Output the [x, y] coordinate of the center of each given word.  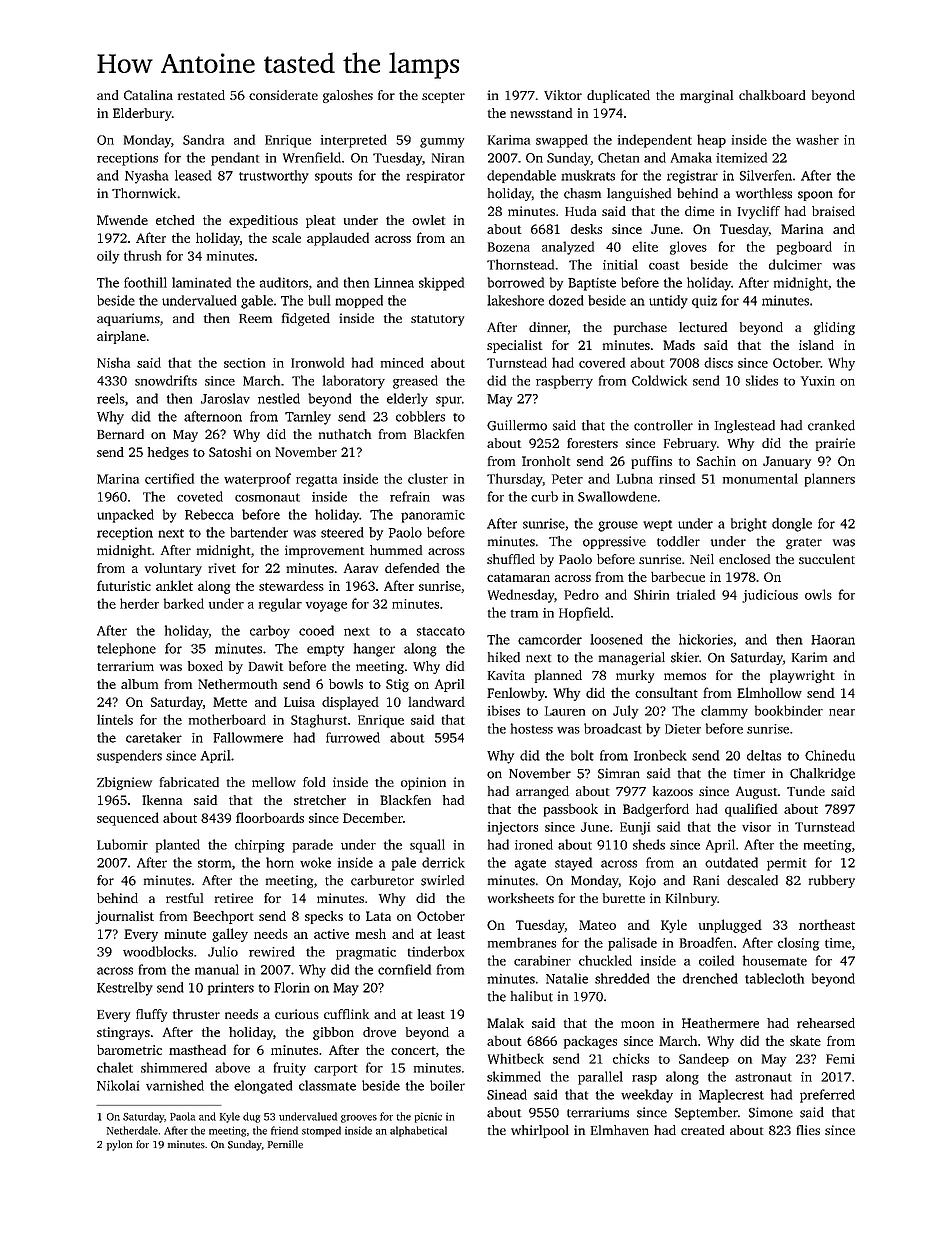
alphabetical [418, 1131]
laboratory [354, 382]
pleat [320, 221]
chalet [115, 1067]
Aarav [361, 568]
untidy [668, 302]
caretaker [154, 737]
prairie [835, 444]
